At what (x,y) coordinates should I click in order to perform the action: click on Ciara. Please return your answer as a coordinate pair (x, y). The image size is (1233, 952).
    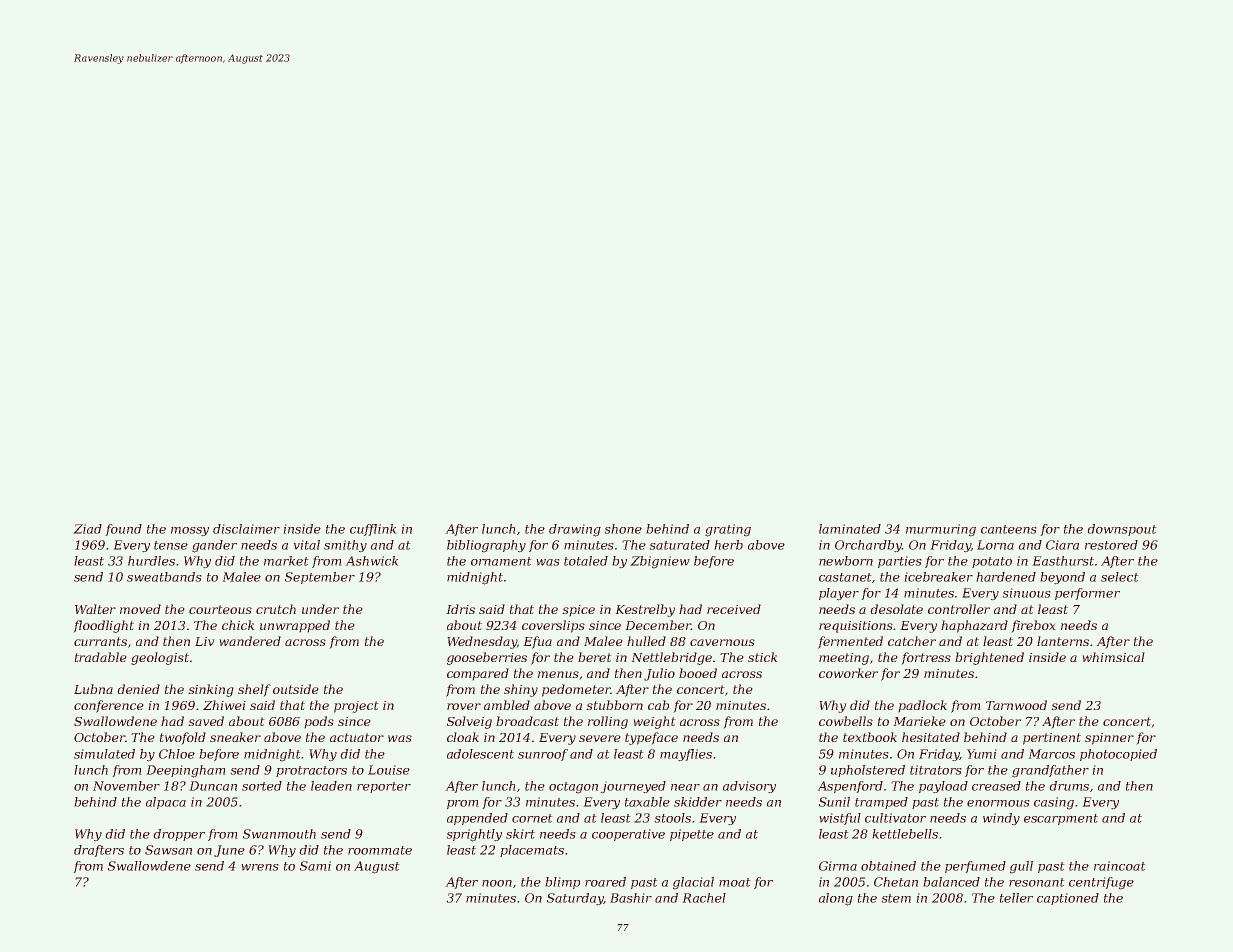
    Looking at the image, I should click on (1062, 545).
